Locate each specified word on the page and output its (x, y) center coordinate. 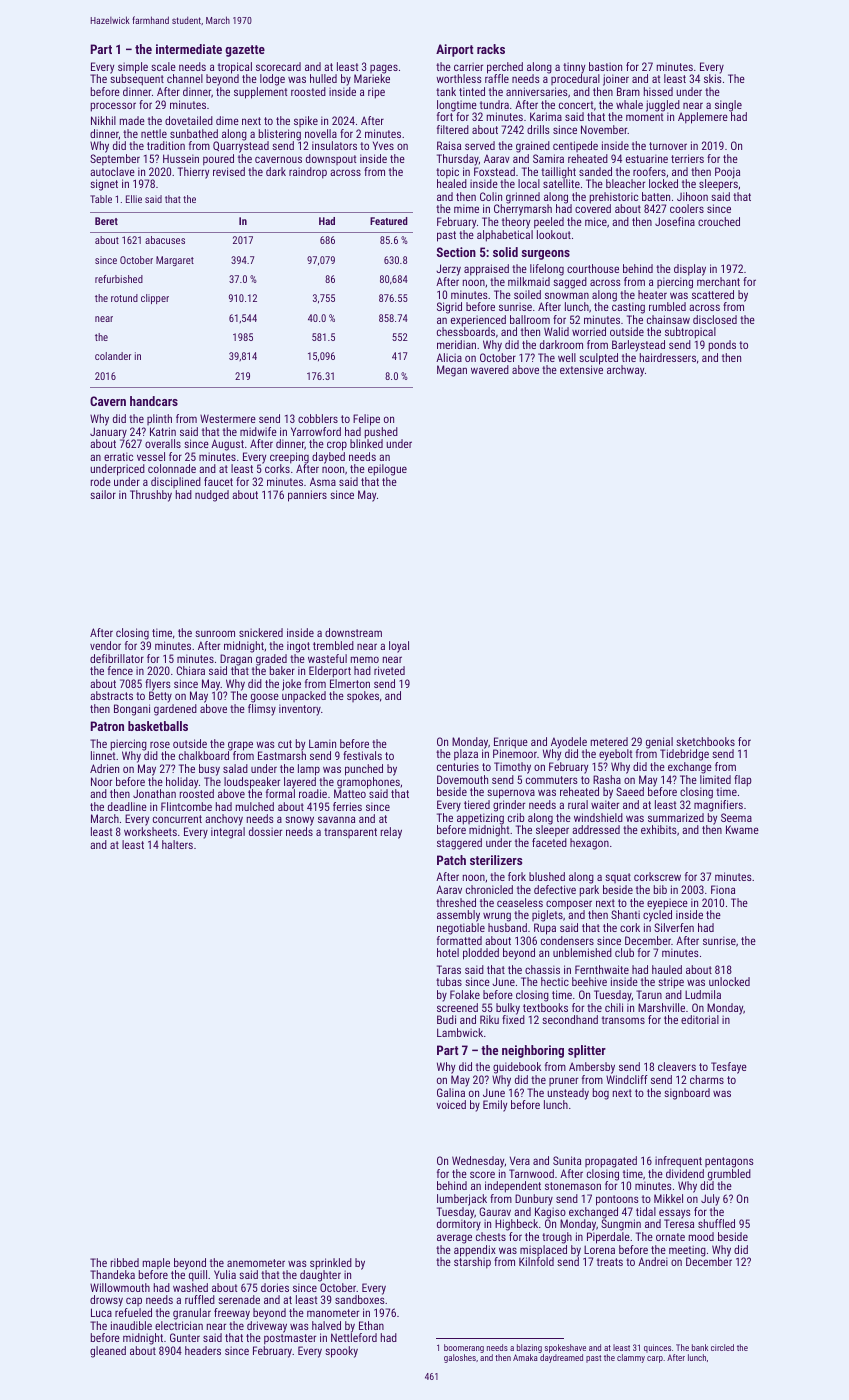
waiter (605, 804)
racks (491, 49)
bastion (605, 66)
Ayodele (569, 743)
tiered (477, 804)
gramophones (368, 783)
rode (101, 481)
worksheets (150, 831)
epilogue (387, 470)
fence (120, 670)
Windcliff (627, 1079)
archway (625, 371)
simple (133, 68)
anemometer (256, 1263)
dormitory (459, 1225)
